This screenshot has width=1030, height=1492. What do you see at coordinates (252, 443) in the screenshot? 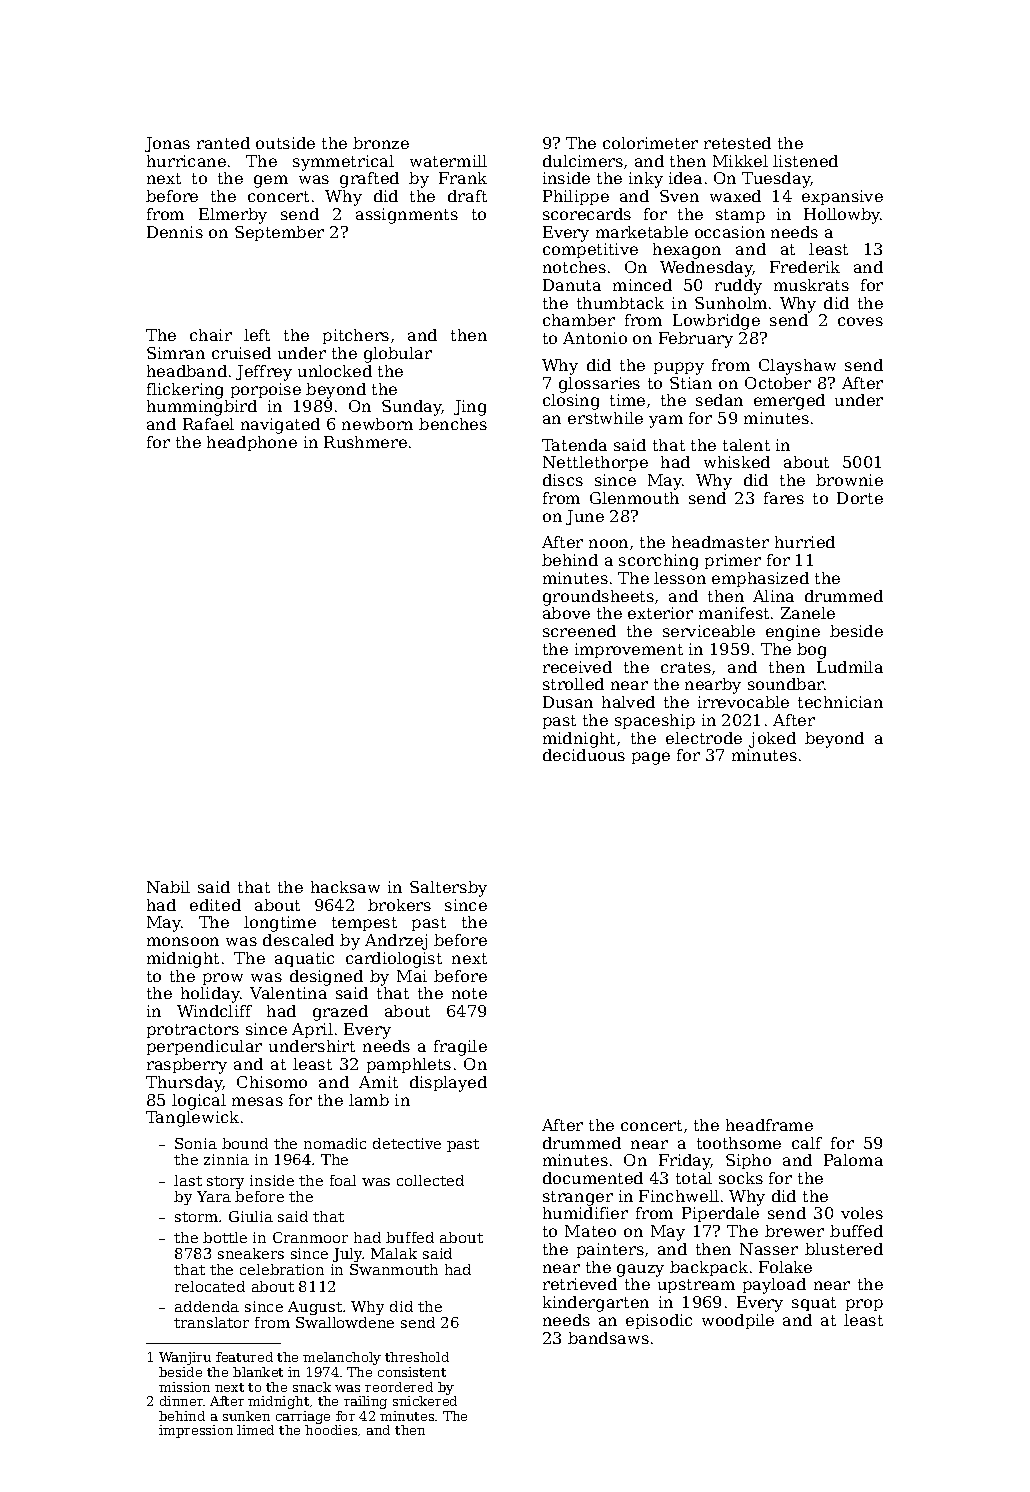
I see `headphone` at bounding box center [252, 443].
